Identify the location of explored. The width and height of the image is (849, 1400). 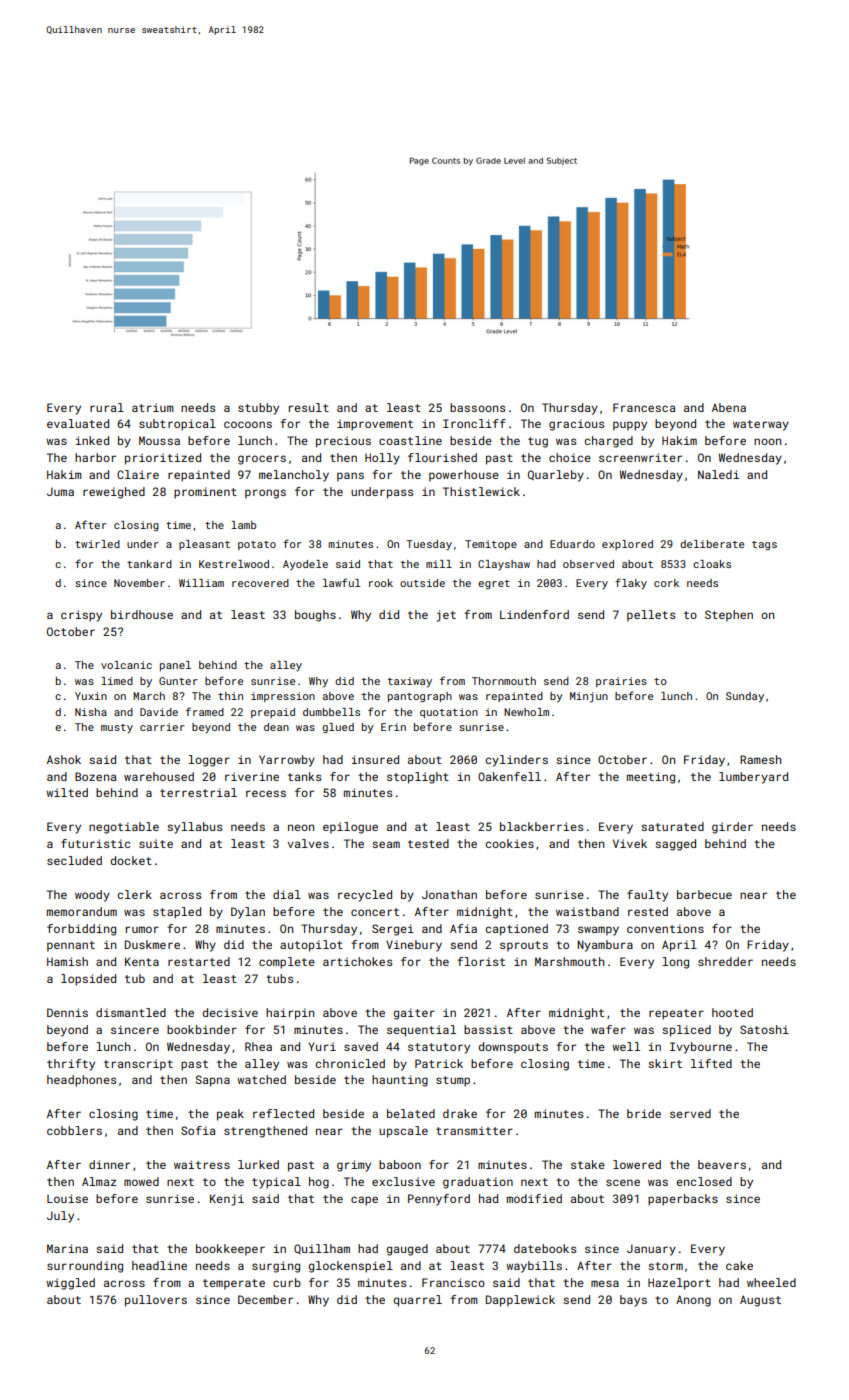
(627, 545).
